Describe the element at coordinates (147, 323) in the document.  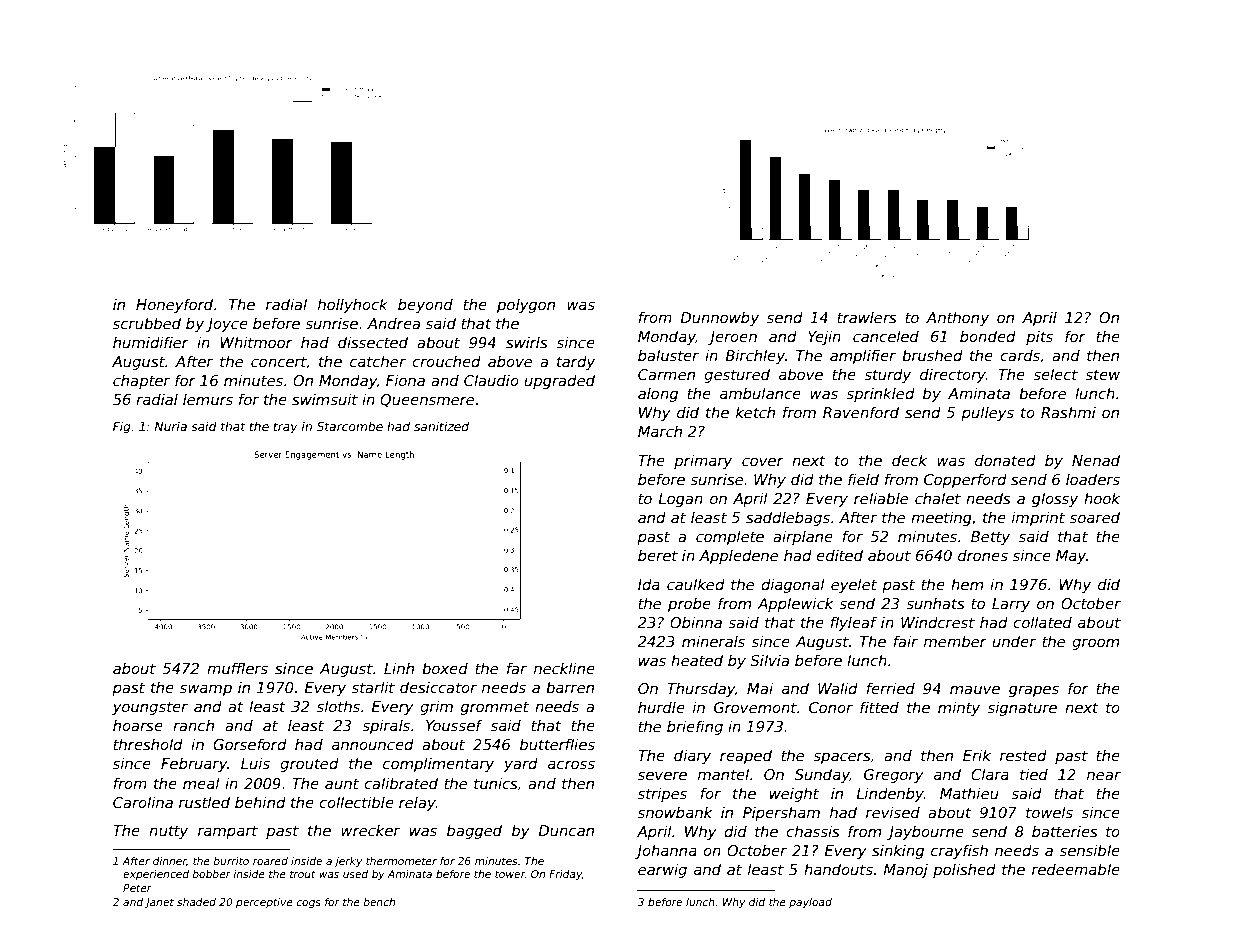
I see `scrubbed` at that location.
